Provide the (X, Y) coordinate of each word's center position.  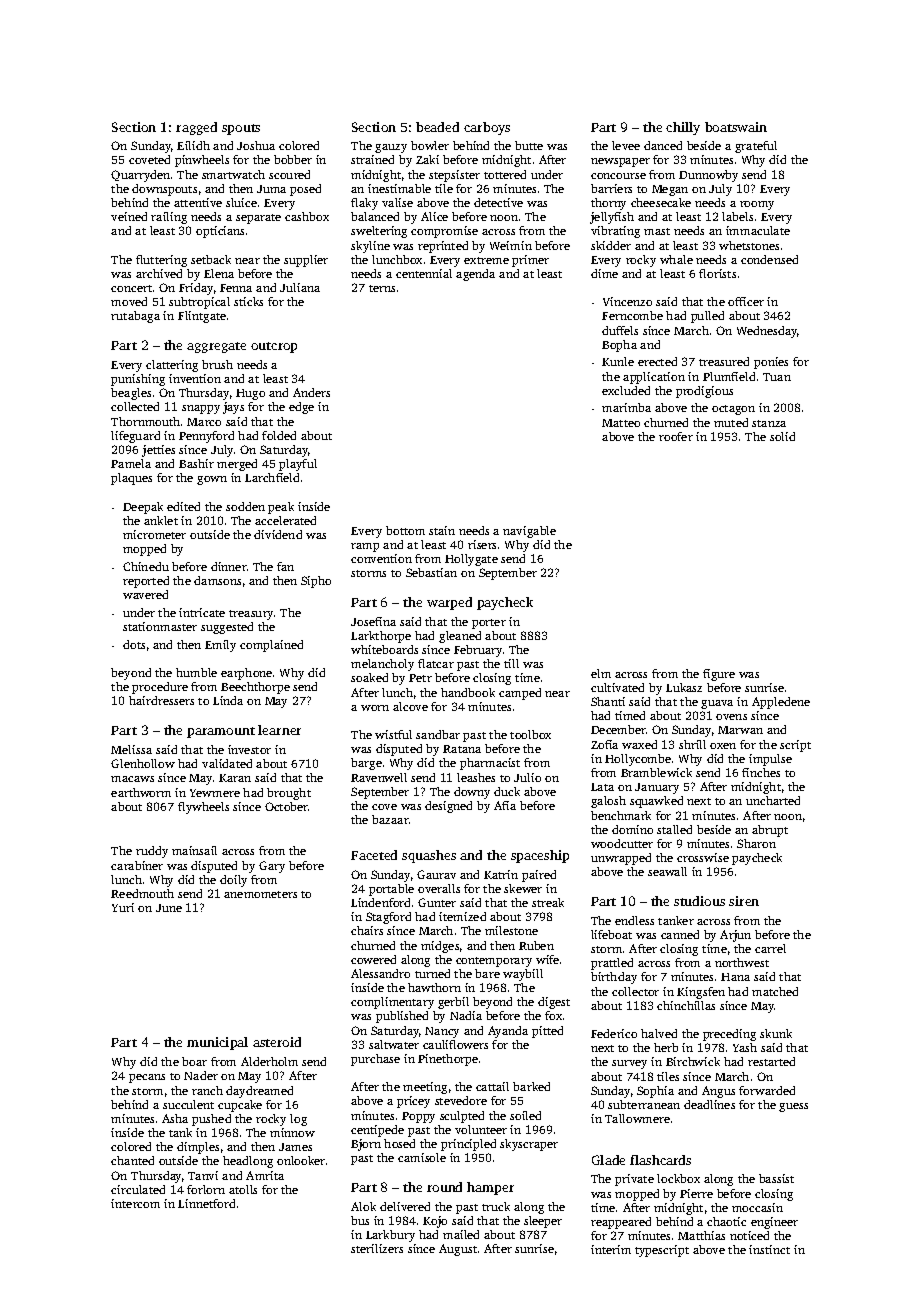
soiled (525, 1115)
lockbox (678, 1178)
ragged (196, 128)
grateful (756, 147)
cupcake (240, 1106)
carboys (487, 128)
